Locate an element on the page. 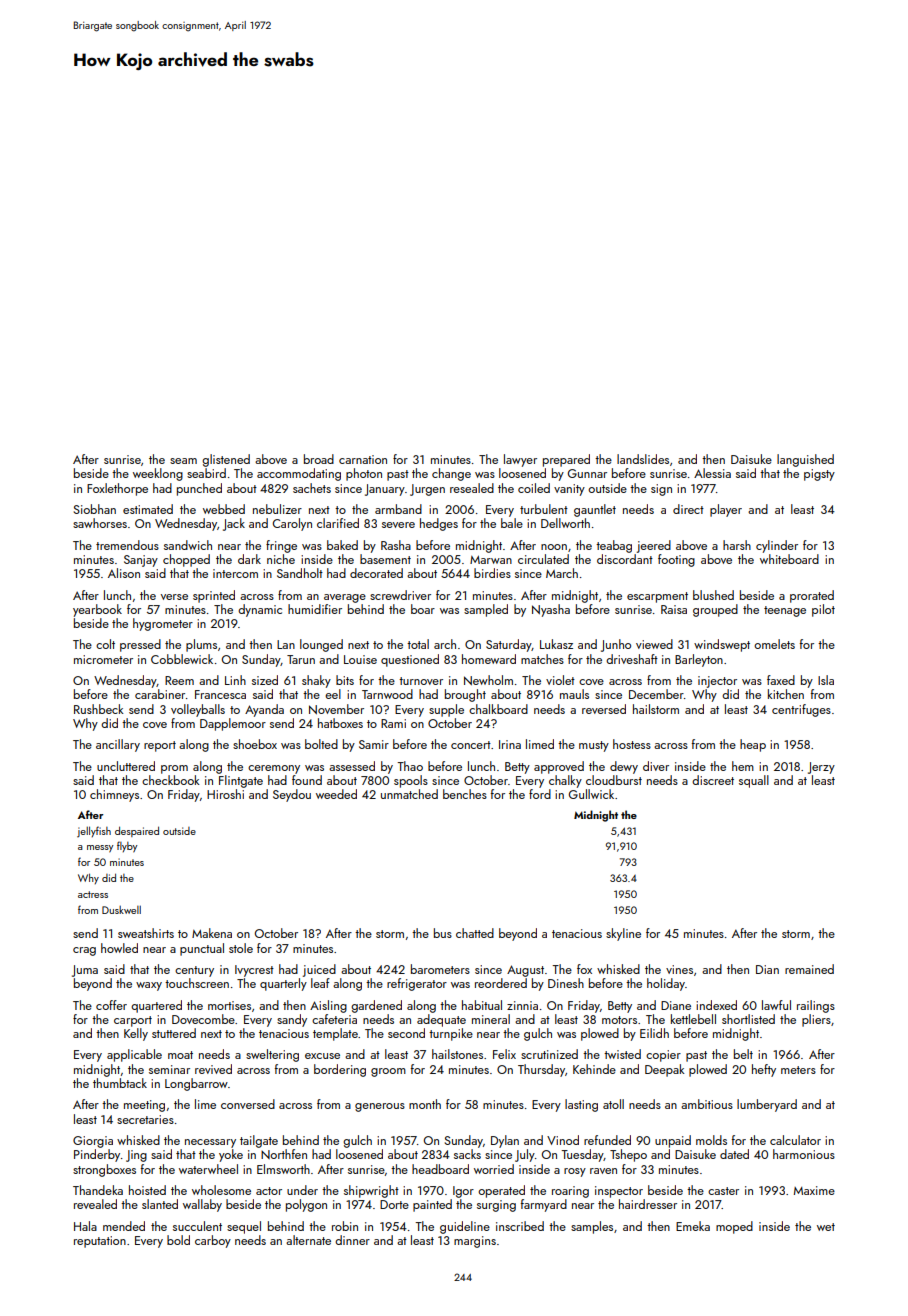 This document has height=1316, width=908. habitual is located at coordinates (482, 1005).
